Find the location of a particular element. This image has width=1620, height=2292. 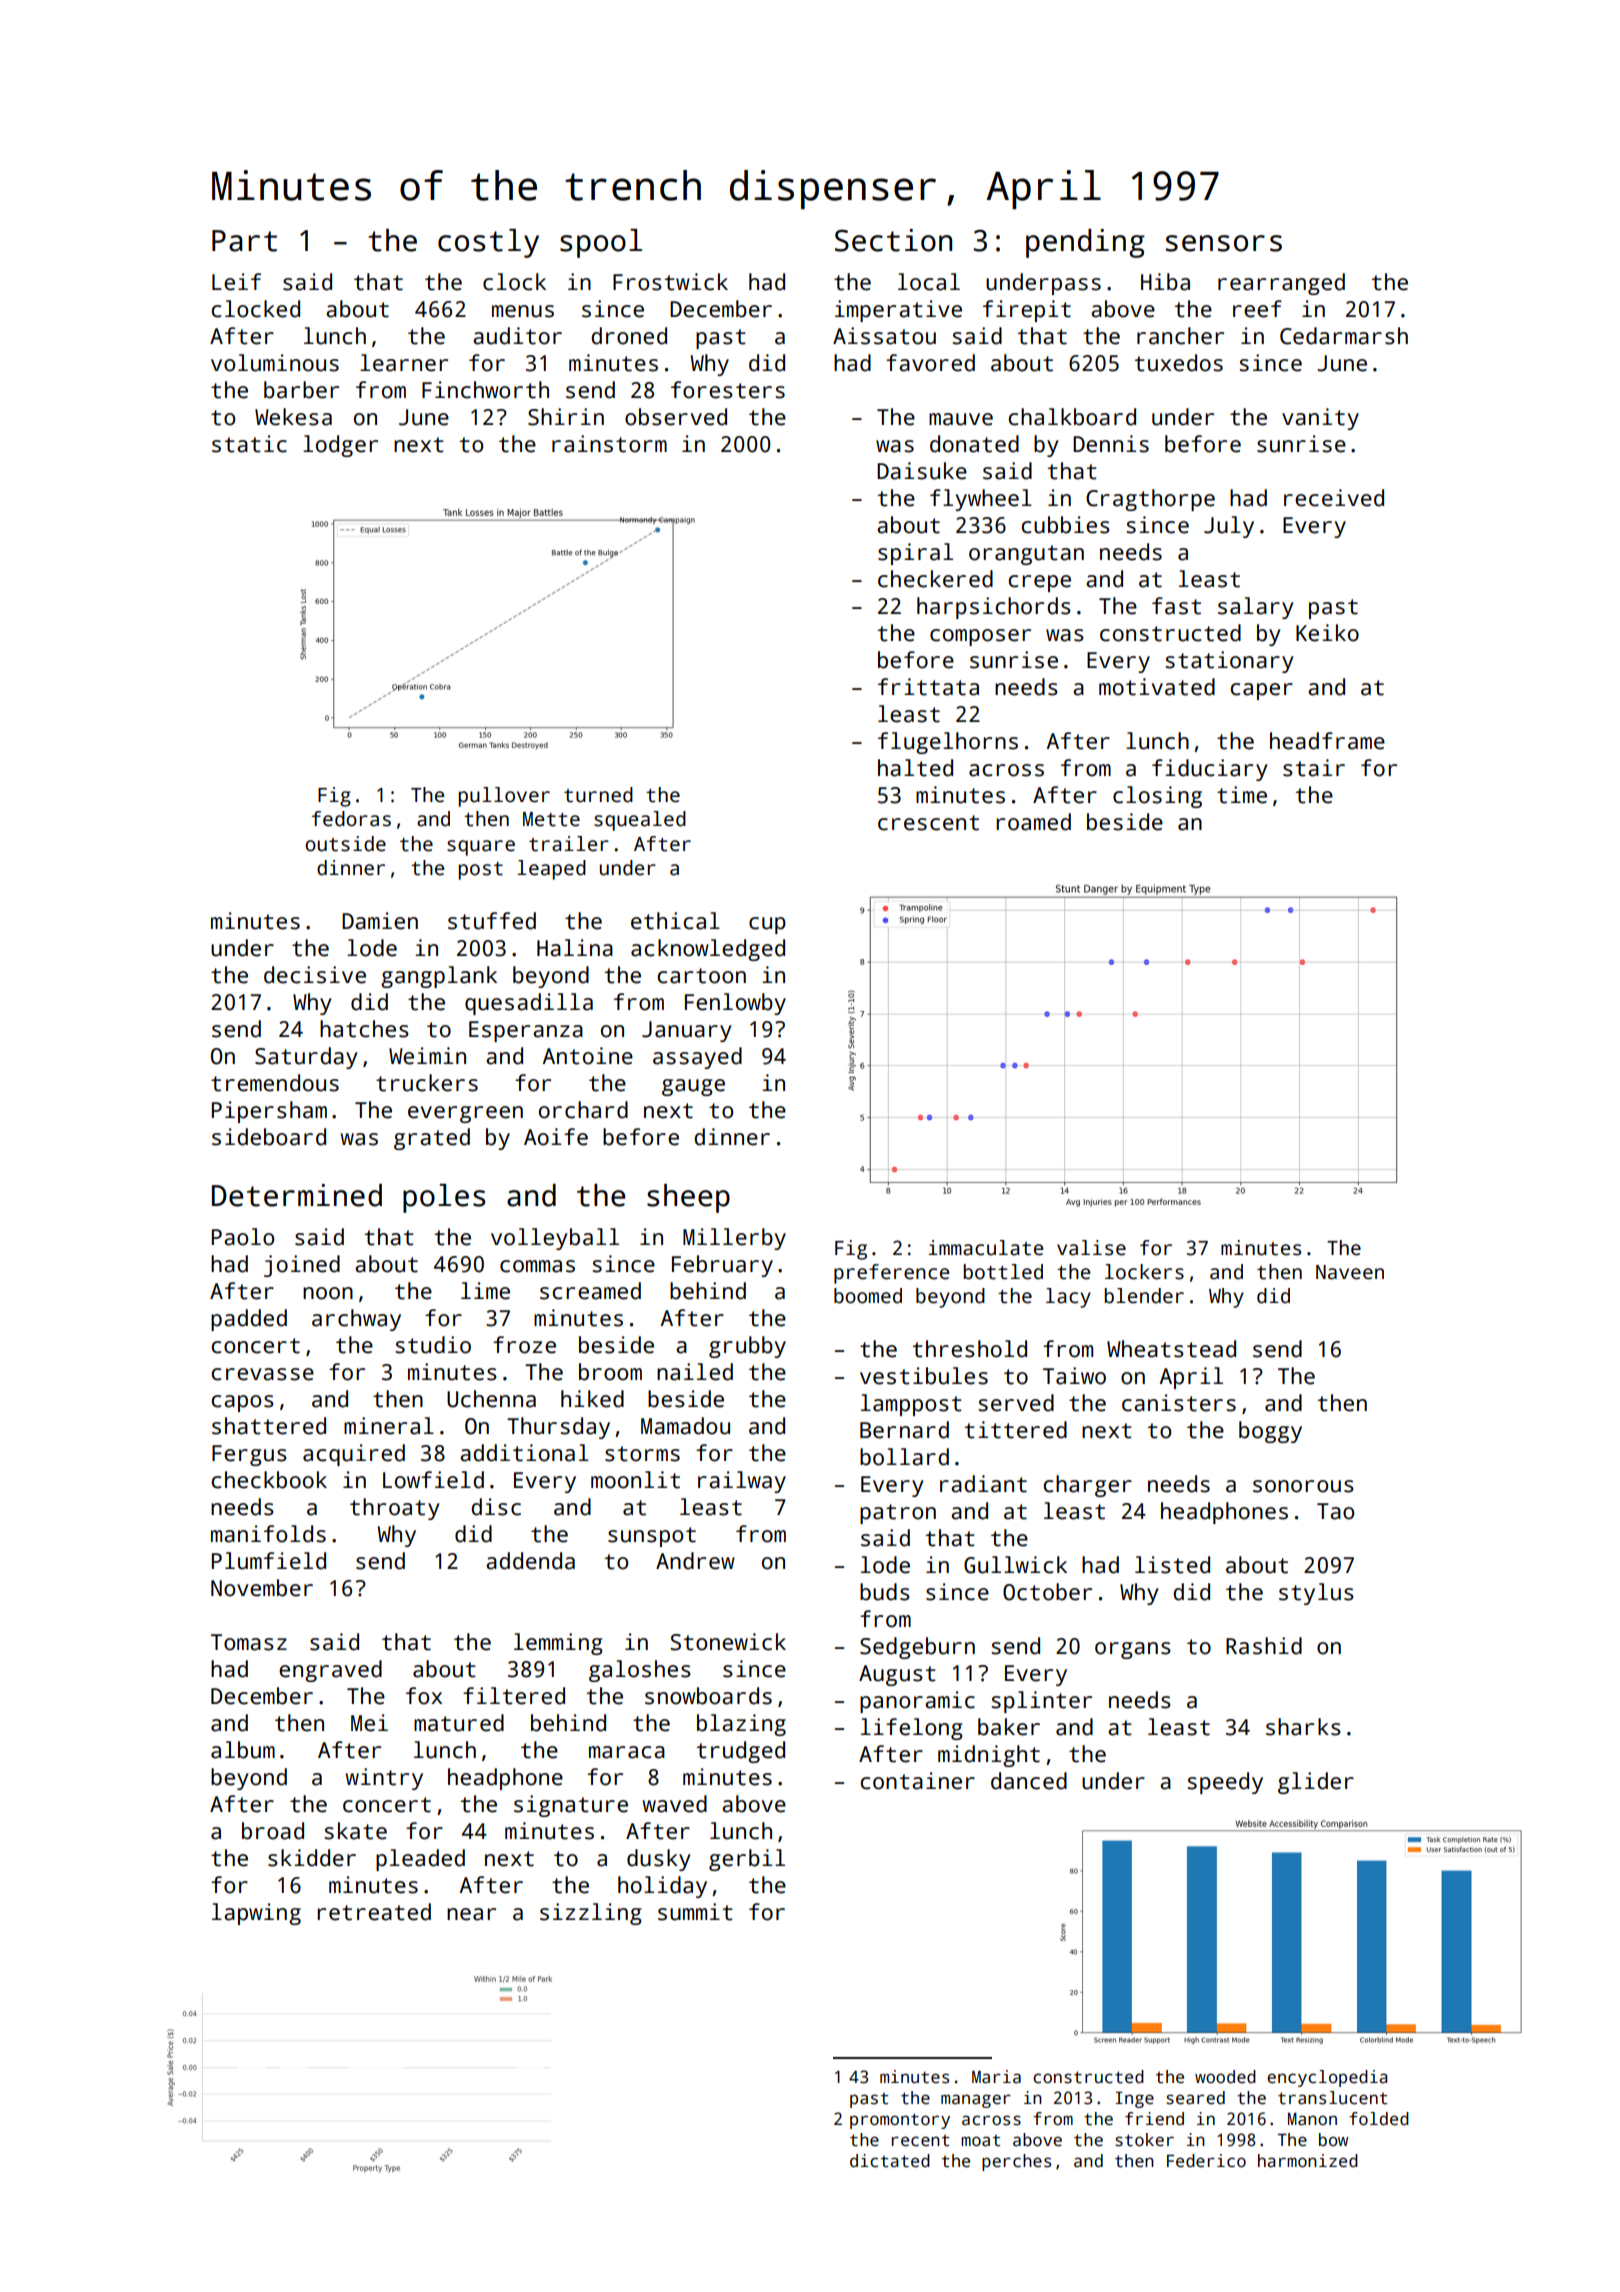

lime is located at coordinates (485, 1291).
